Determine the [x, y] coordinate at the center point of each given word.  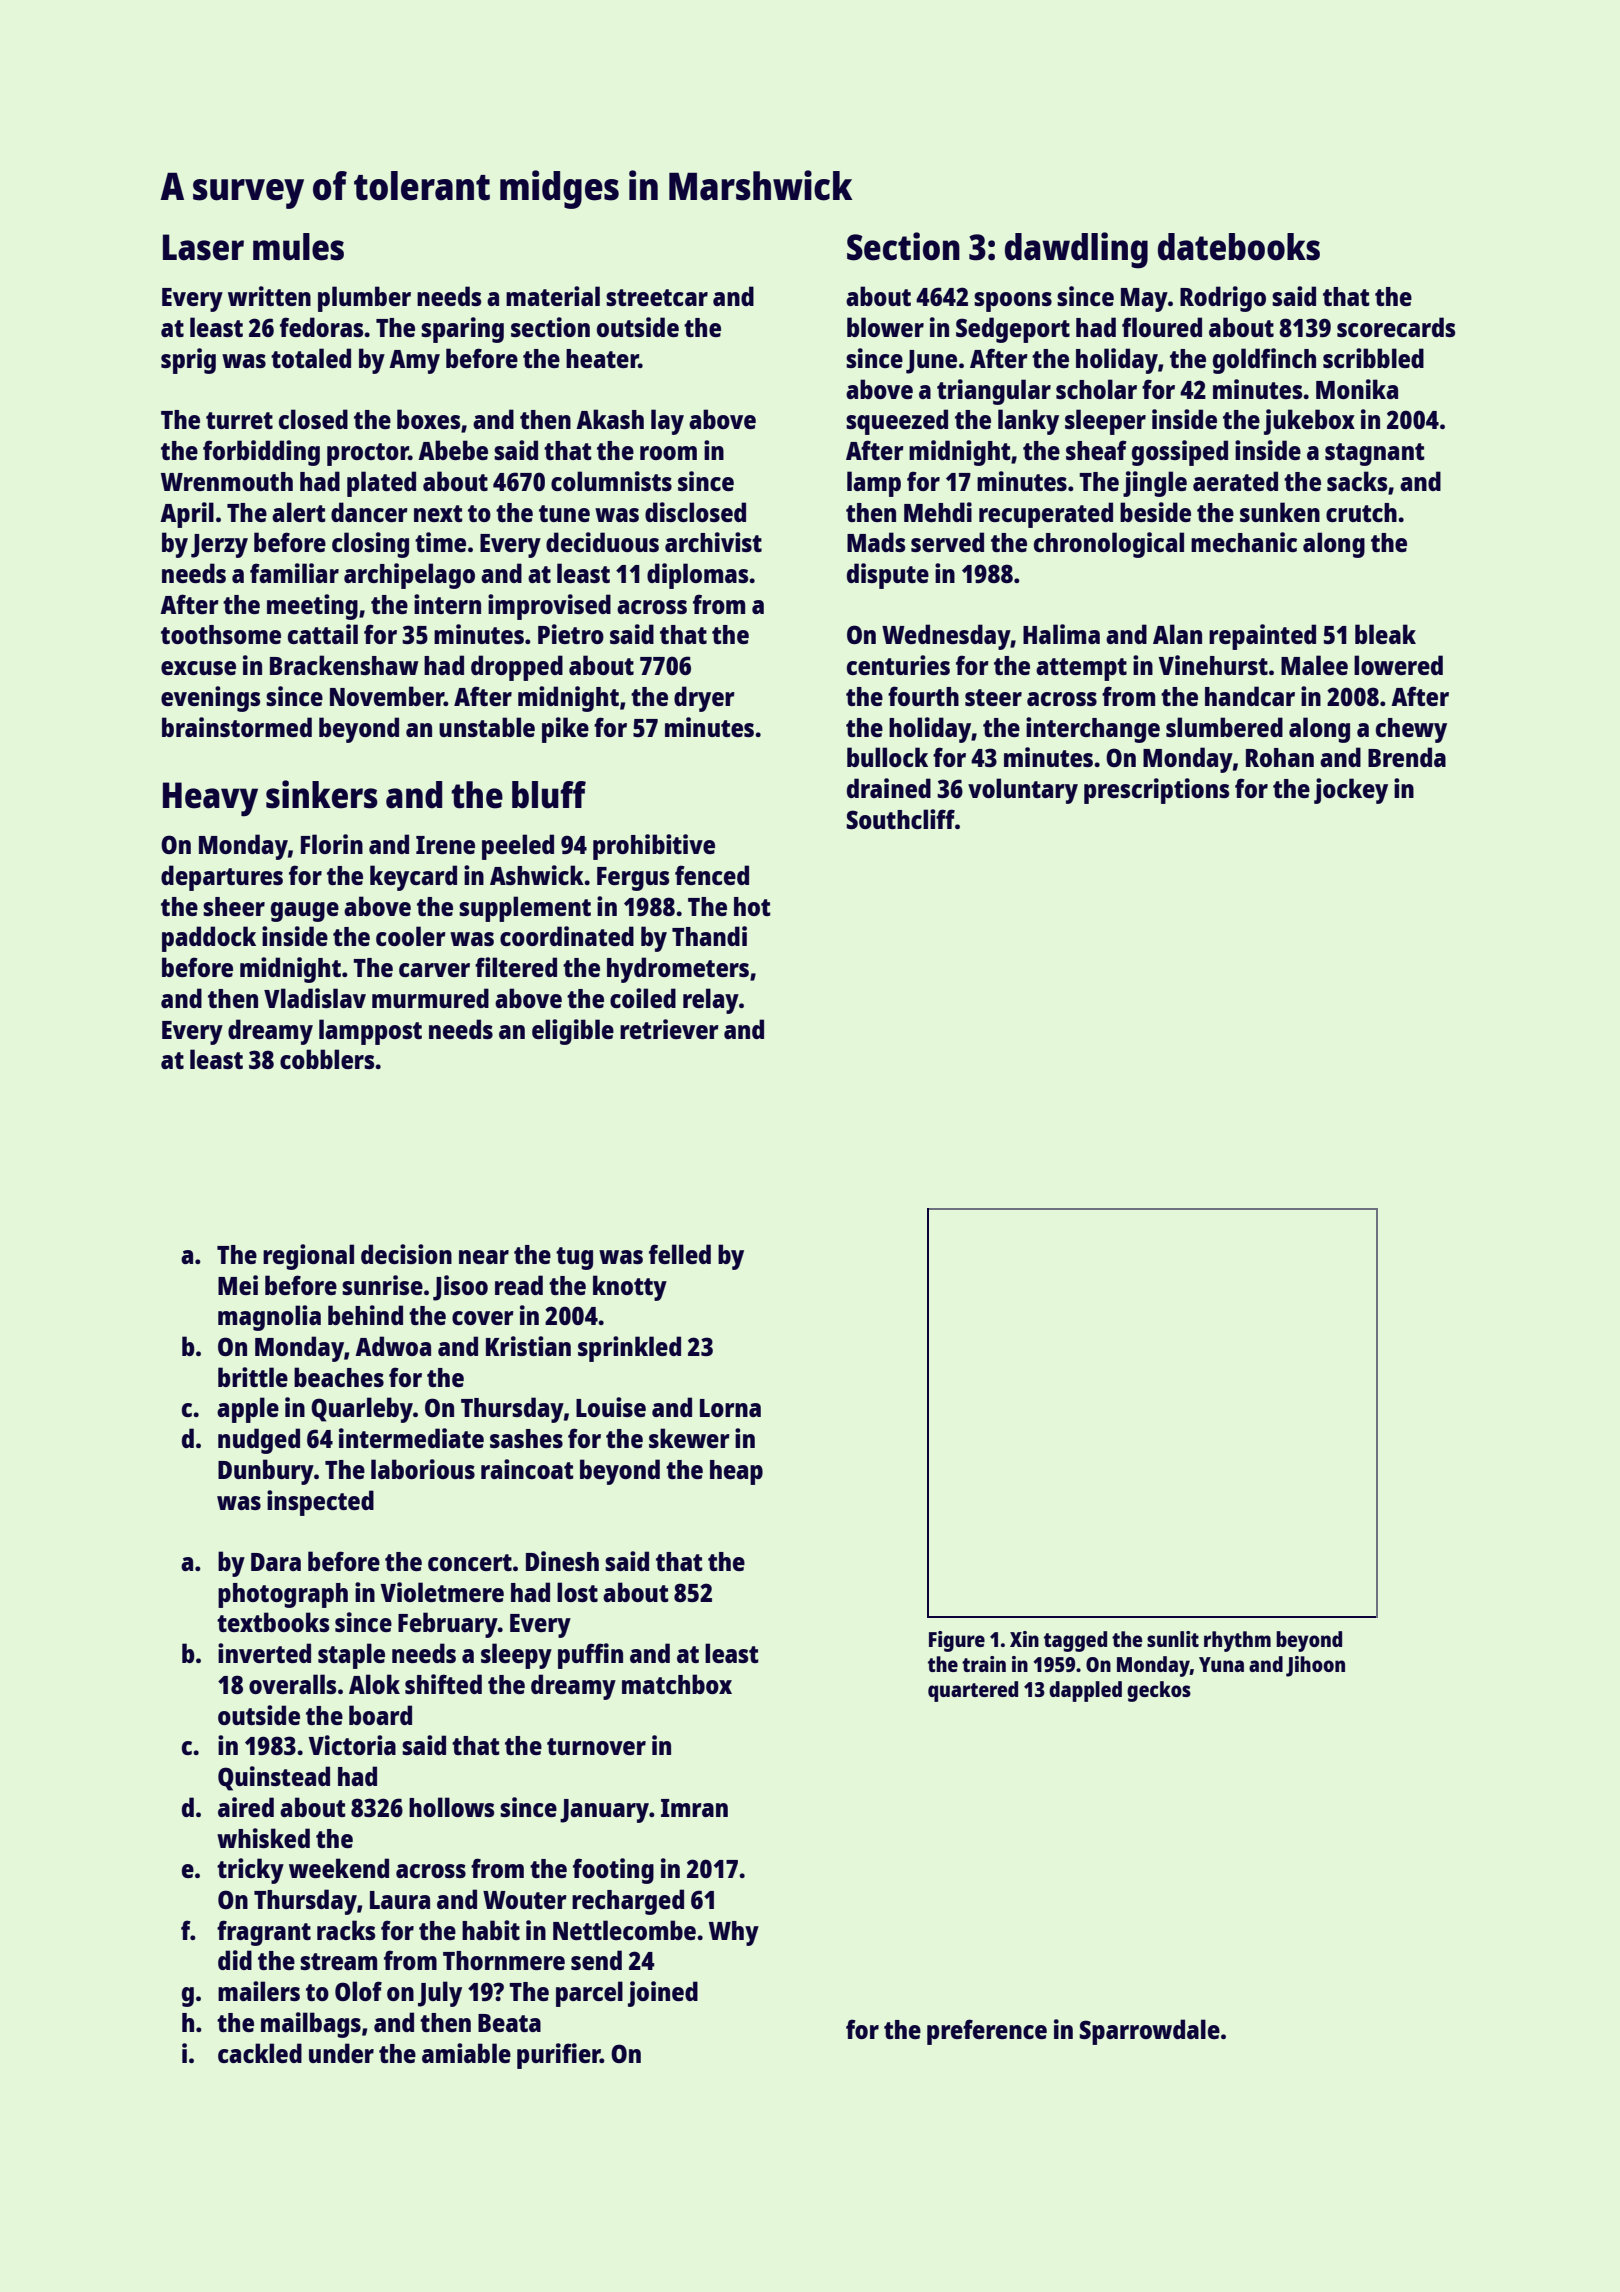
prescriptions [1157, 791]
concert [470, 1562]
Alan [1177, 634]
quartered [973, 1691]
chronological [1109, 545]
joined [663, 1994]
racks [346, 1930]
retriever [669, 1029]
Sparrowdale [1149, 2032]
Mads [876, 542]
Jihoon [1315, 1666]
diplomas [698, 576]
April [187, 515]
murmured [430, 998]
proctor [368, 454]
